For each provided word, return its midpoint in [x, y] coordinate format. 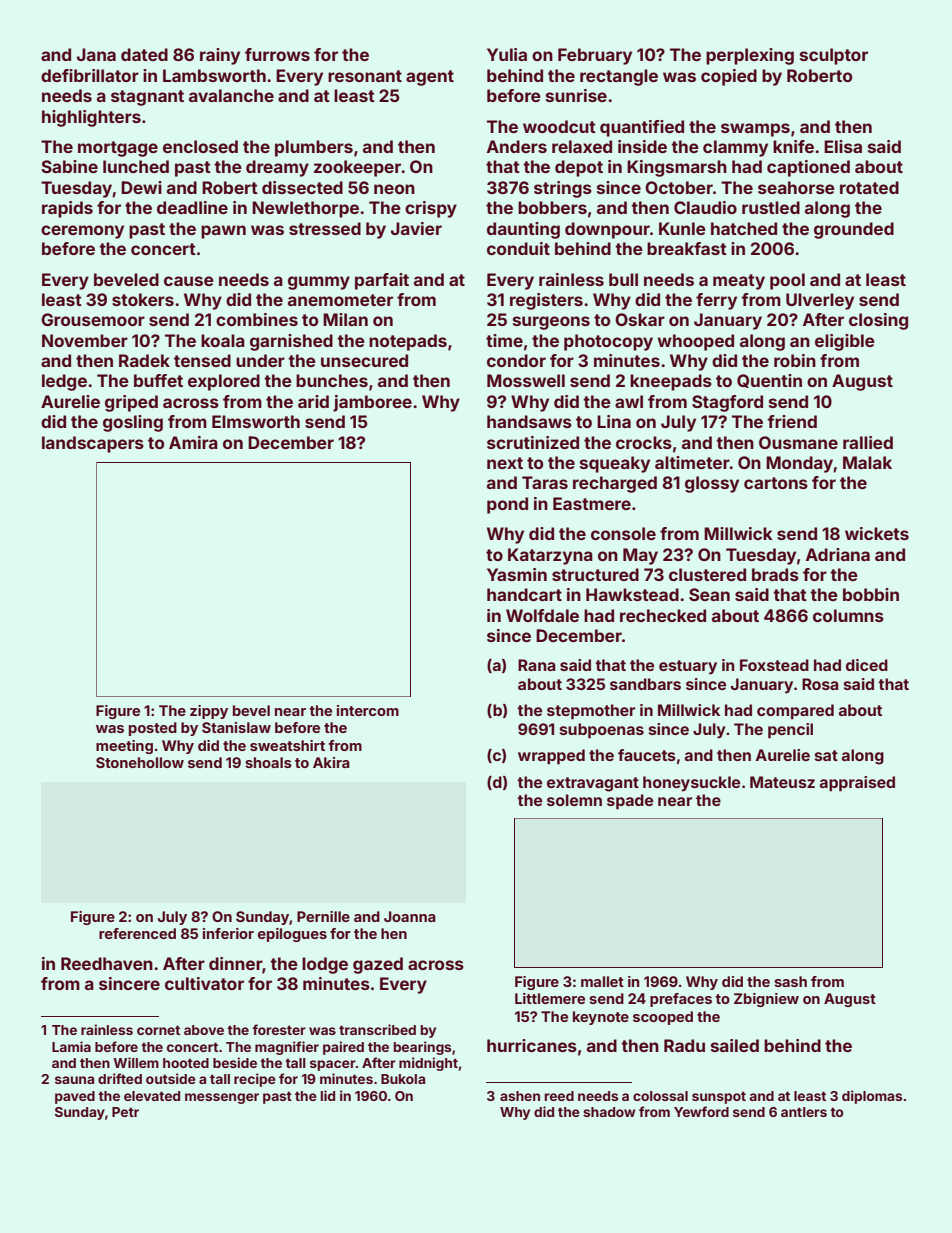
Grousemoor [93, 319]
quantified [642, 128]
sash [790, 981]
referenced [137, 933]
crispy [431, 209]
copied [729, 77]
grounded [854, 230]
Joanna [410, 916]
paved [75, 1097]
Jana [96, 54]
